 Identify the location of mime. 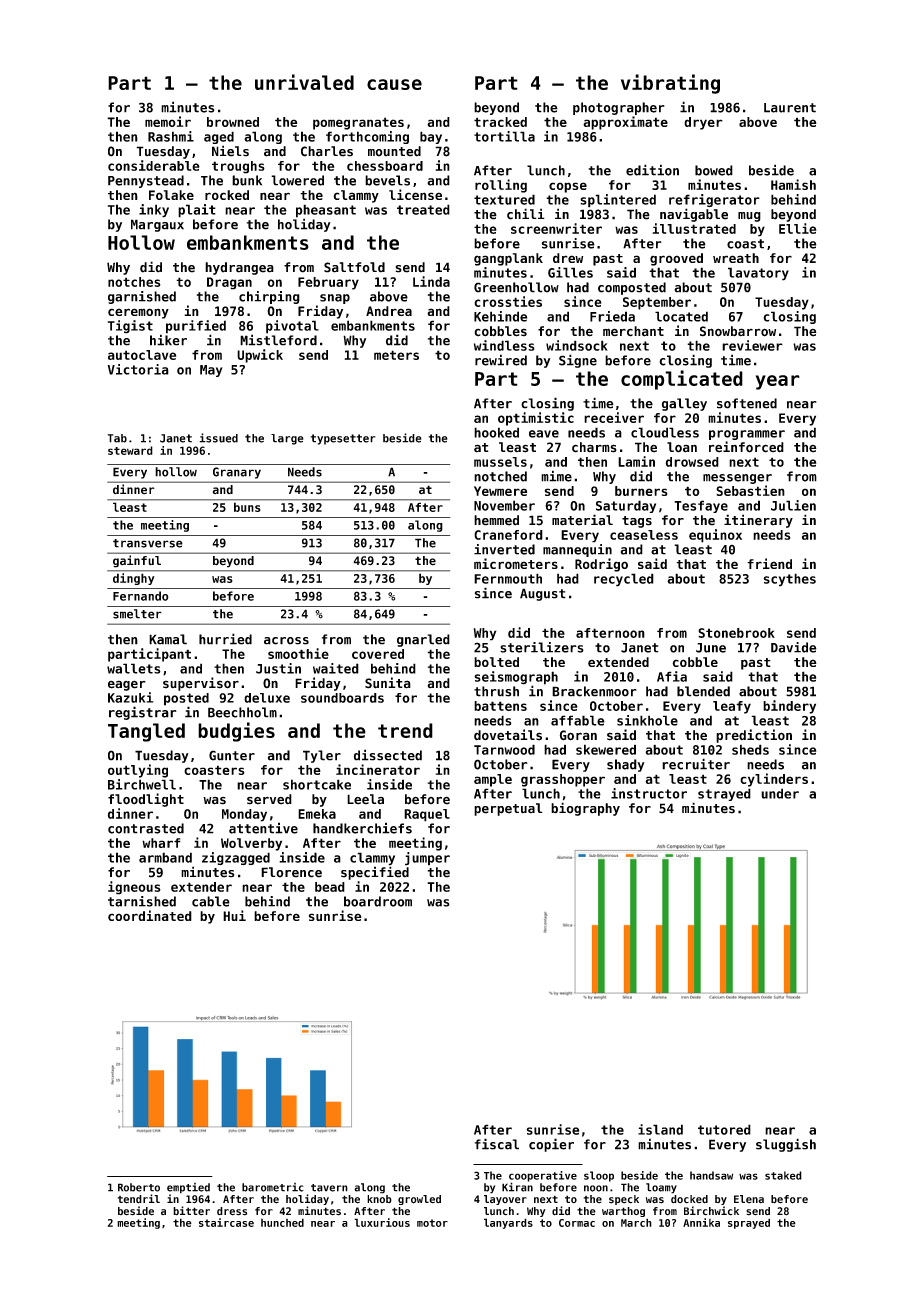
(556, 476).
